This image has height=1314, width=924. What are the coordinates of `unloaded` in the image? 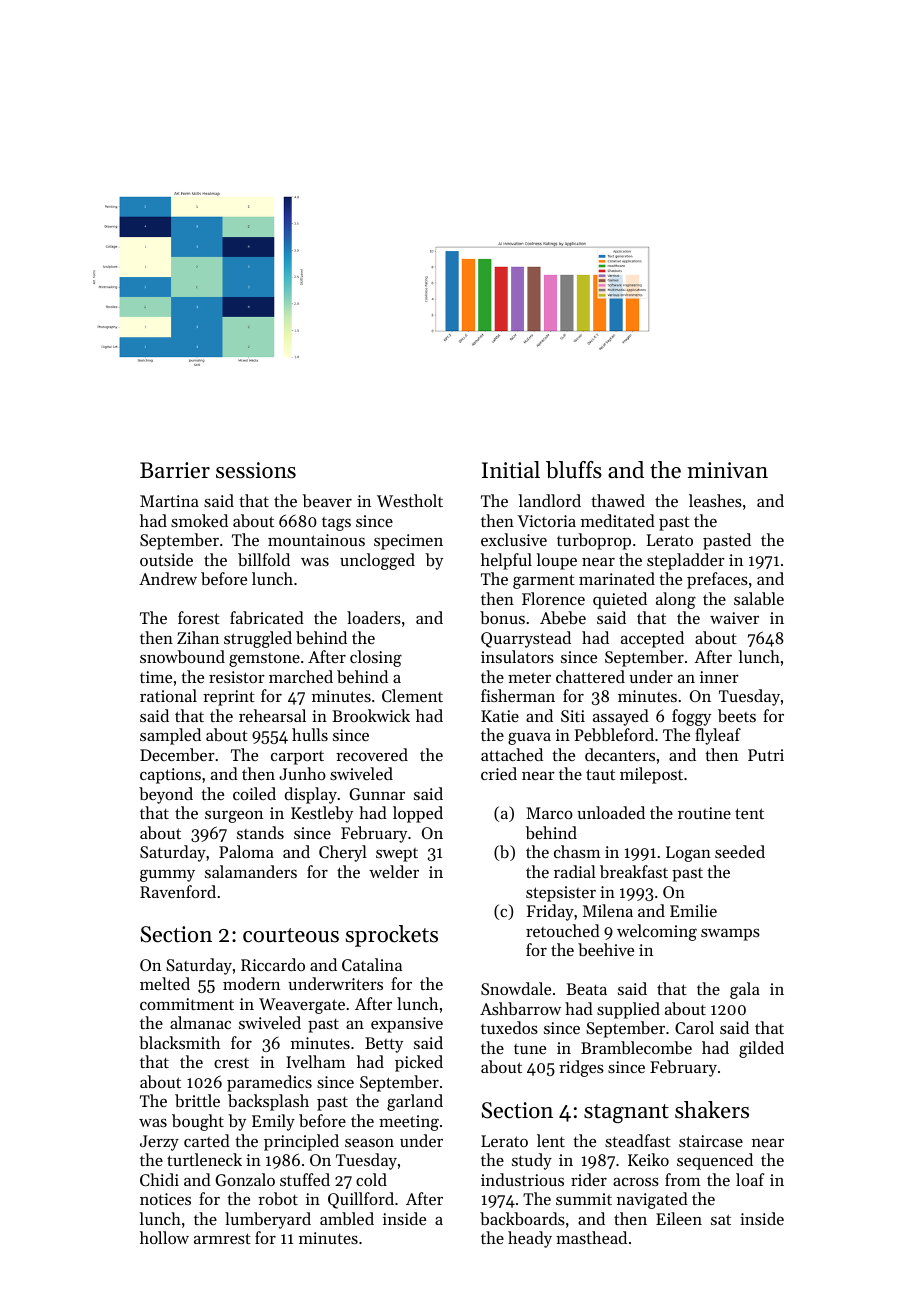 It's located at (611, 812).
